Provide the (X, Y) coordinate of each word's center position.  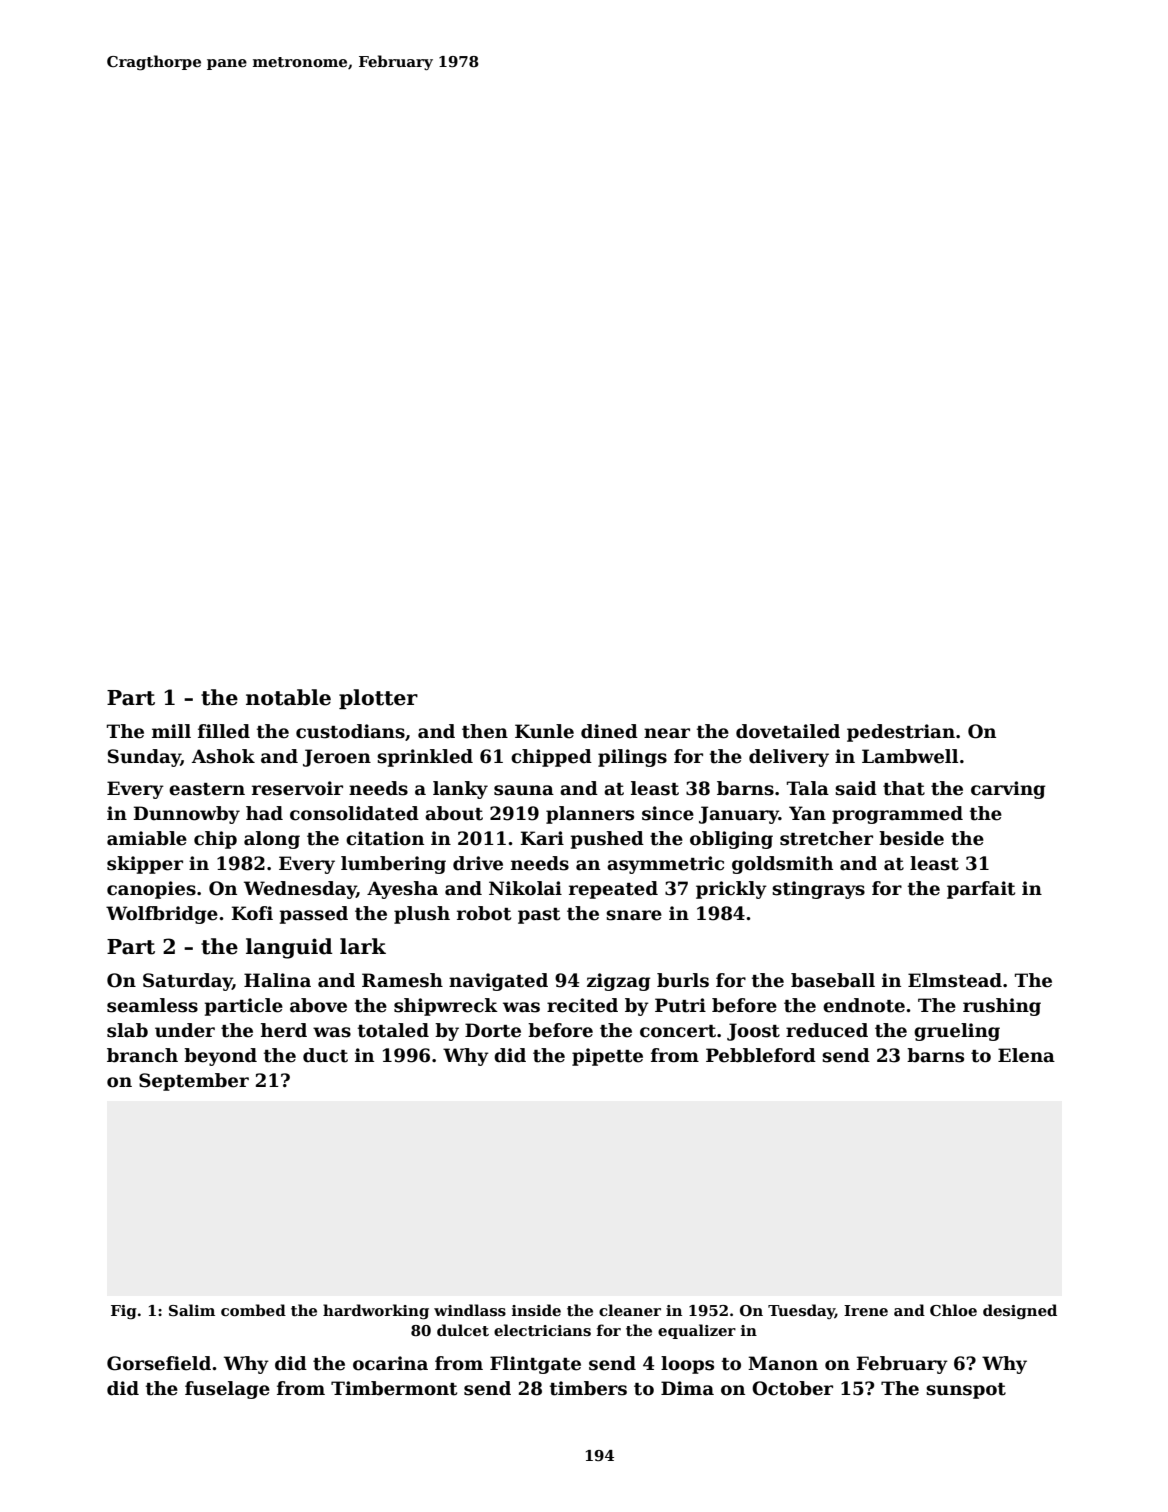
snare (634, 915)
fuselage (227, 1390)
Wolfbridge (162, 915)
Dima (687, 1388)
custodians (350, 731)
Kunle (544, 731)
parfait (981, 890)
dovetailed (788, 731)
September (194, 1082)
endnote (864, 1005)
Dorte (493, 1030)
